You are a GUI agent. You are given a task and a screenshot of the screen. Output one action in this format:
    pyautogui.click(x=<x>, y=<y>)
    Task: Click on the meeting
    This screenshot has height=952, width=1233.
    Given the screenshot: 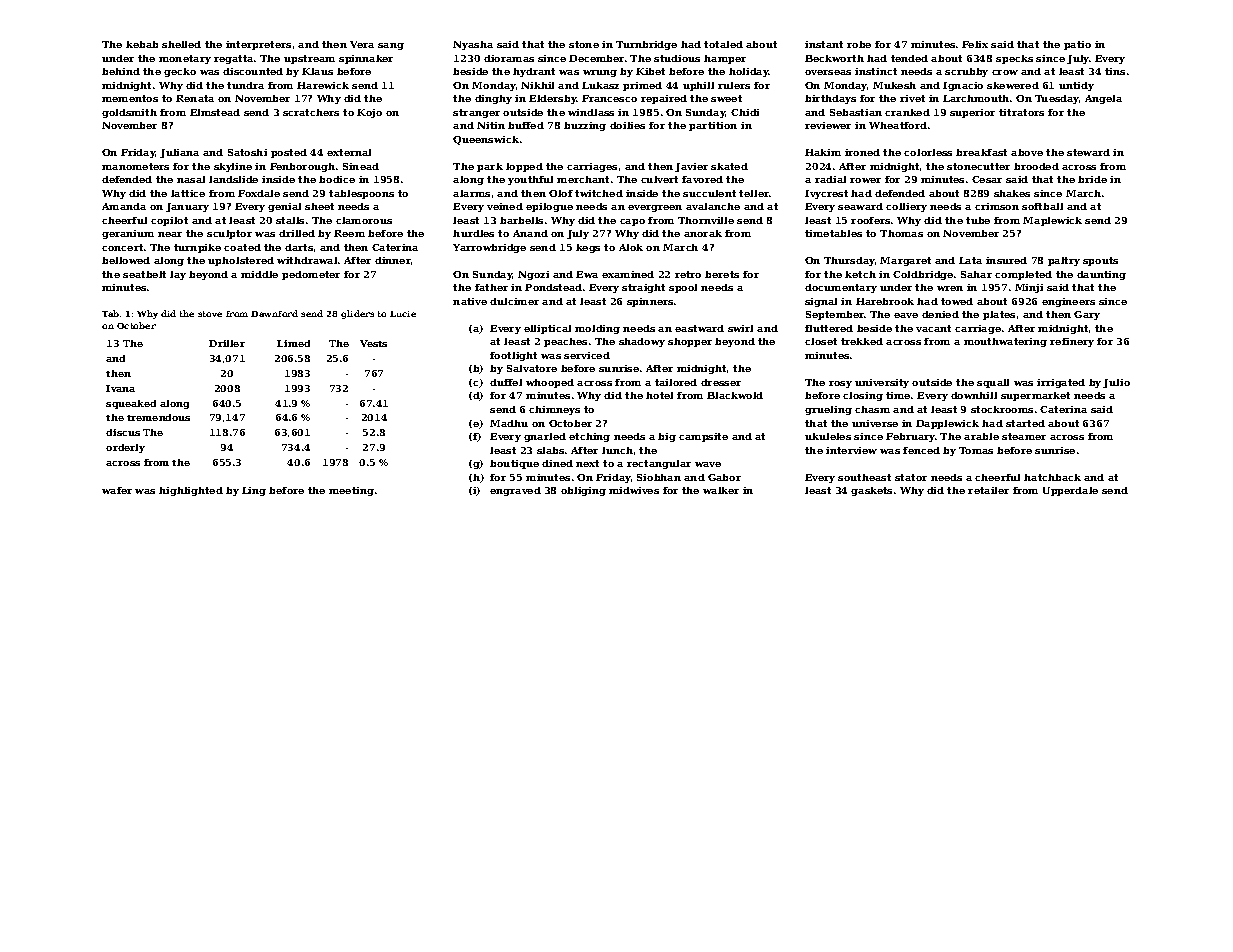 What is the action you would take?
    pyautogui.click(x=351, y=491)
